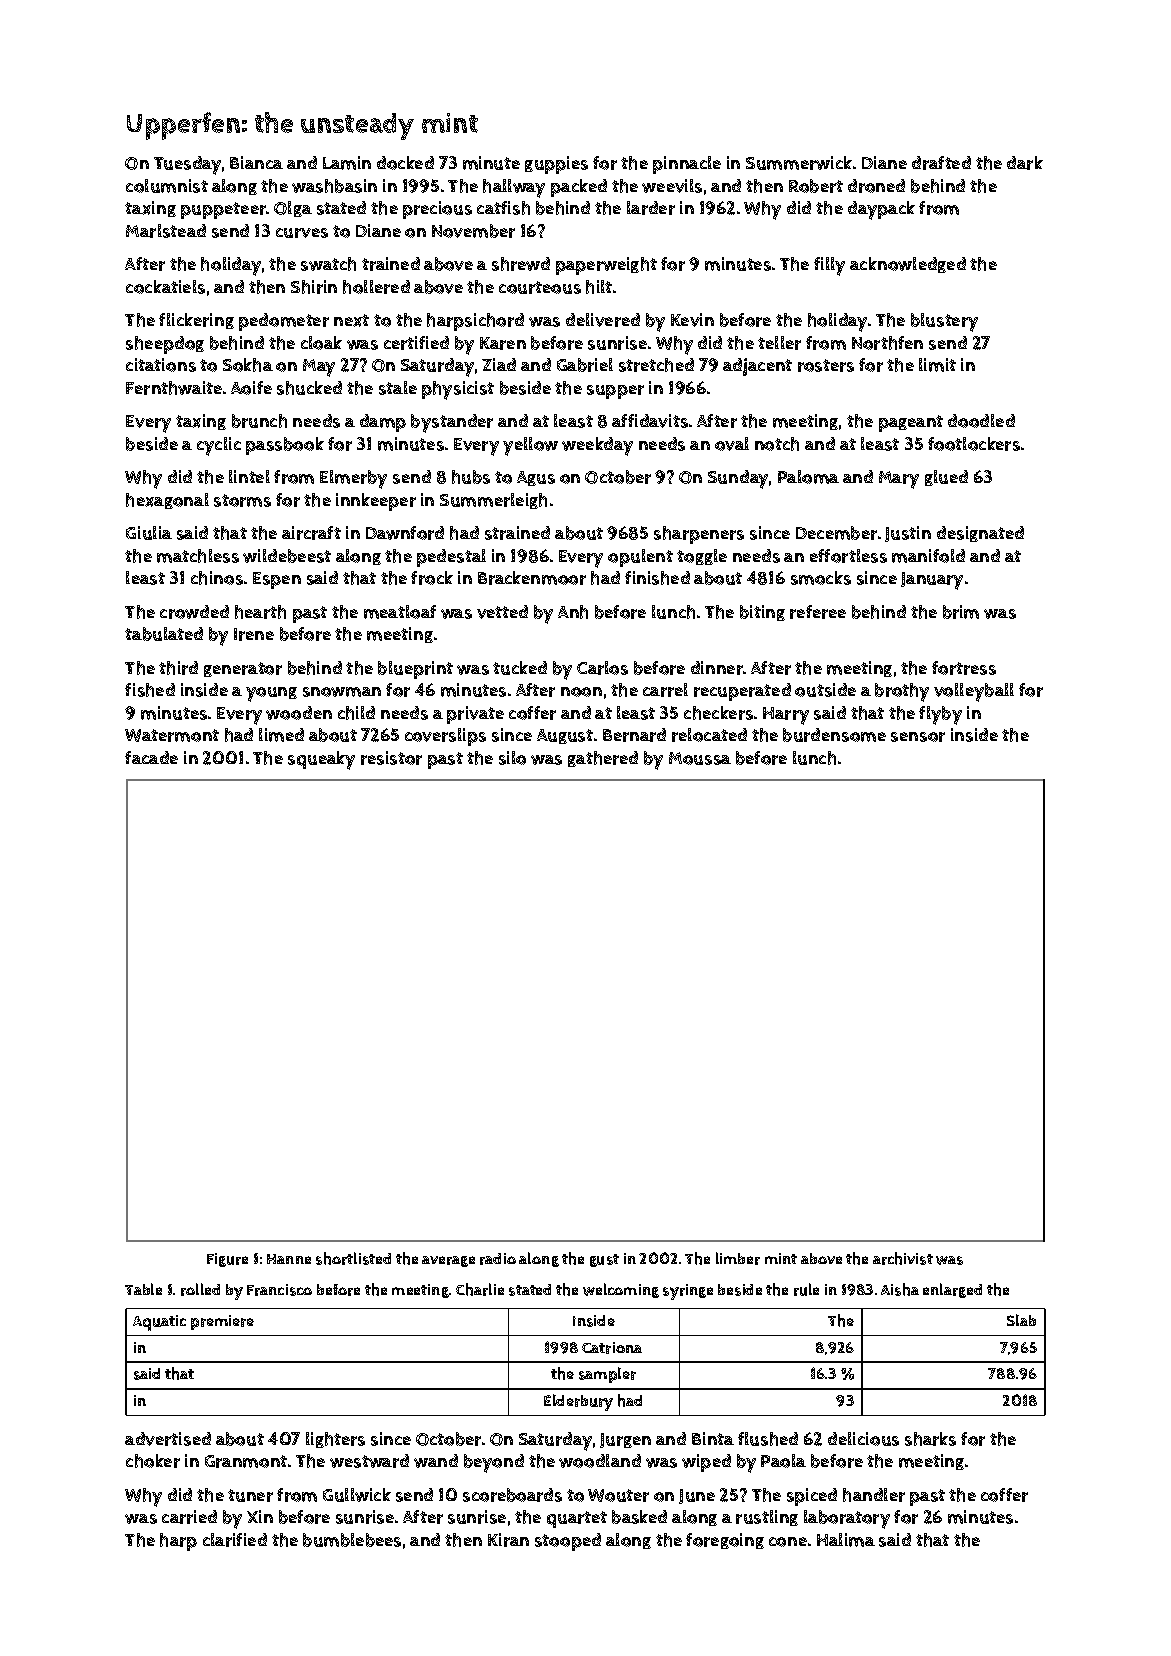 This screenshot has height=1656, width=1171. I want to click on Slab, so click(1021, 1320).
